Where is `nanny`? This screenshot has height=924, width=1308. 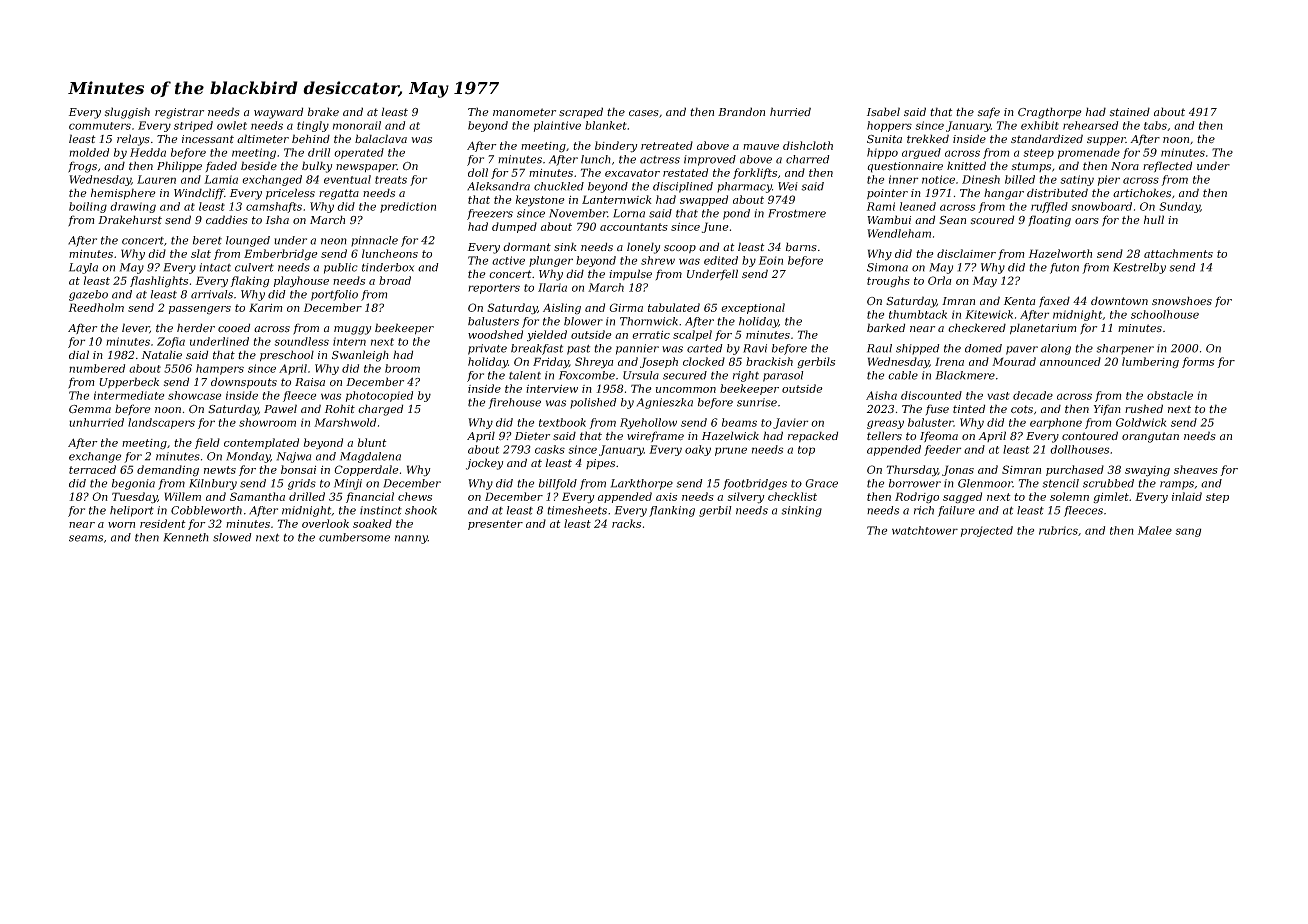
nanny is located at coordinates (411, 539).
